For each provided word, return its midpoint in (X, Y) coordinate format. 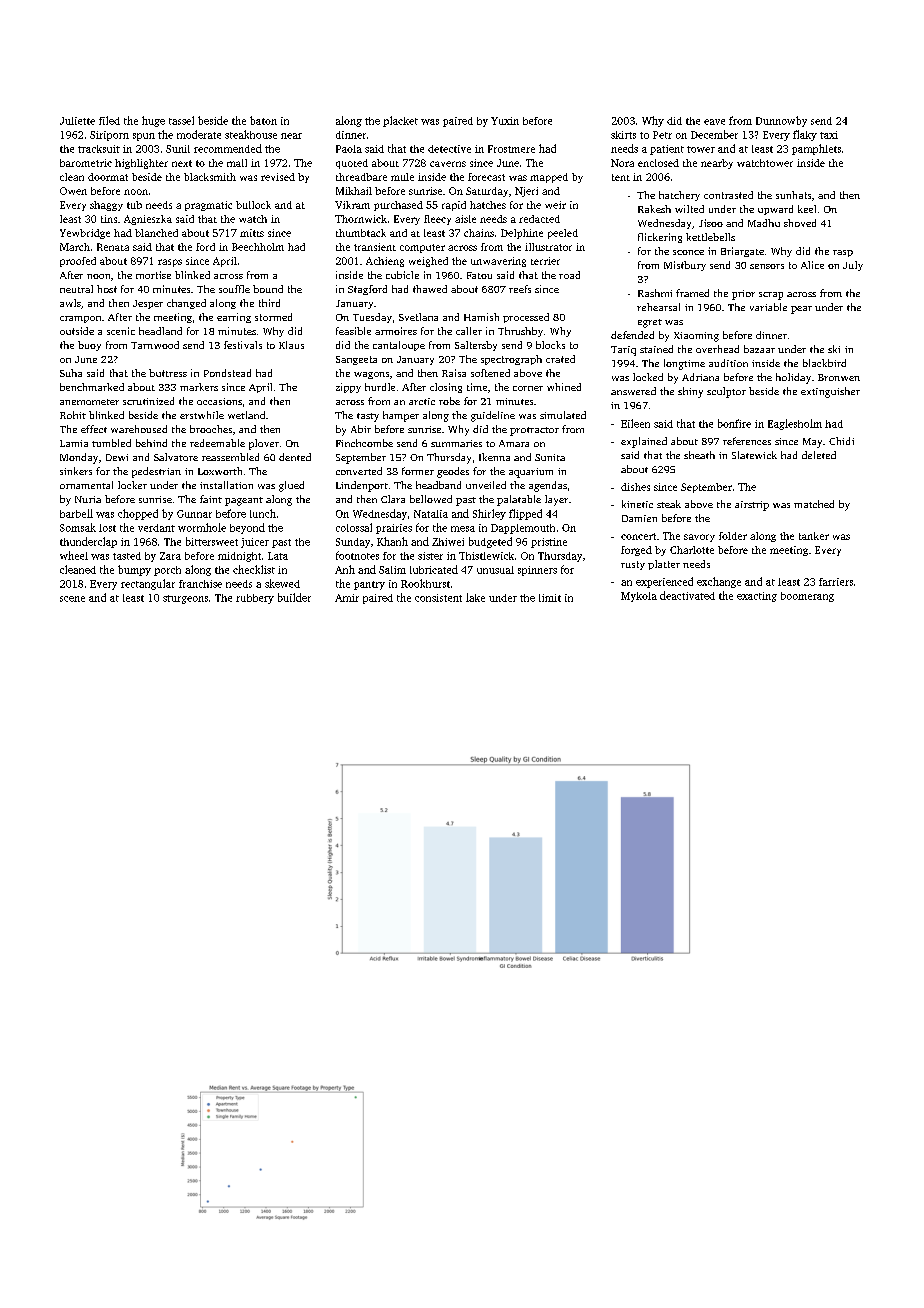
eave (714, 122)
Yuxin (505, 121)
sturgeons (185, 599)
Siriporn (109, 136)
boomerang (807, 597)
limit (550, 598)
